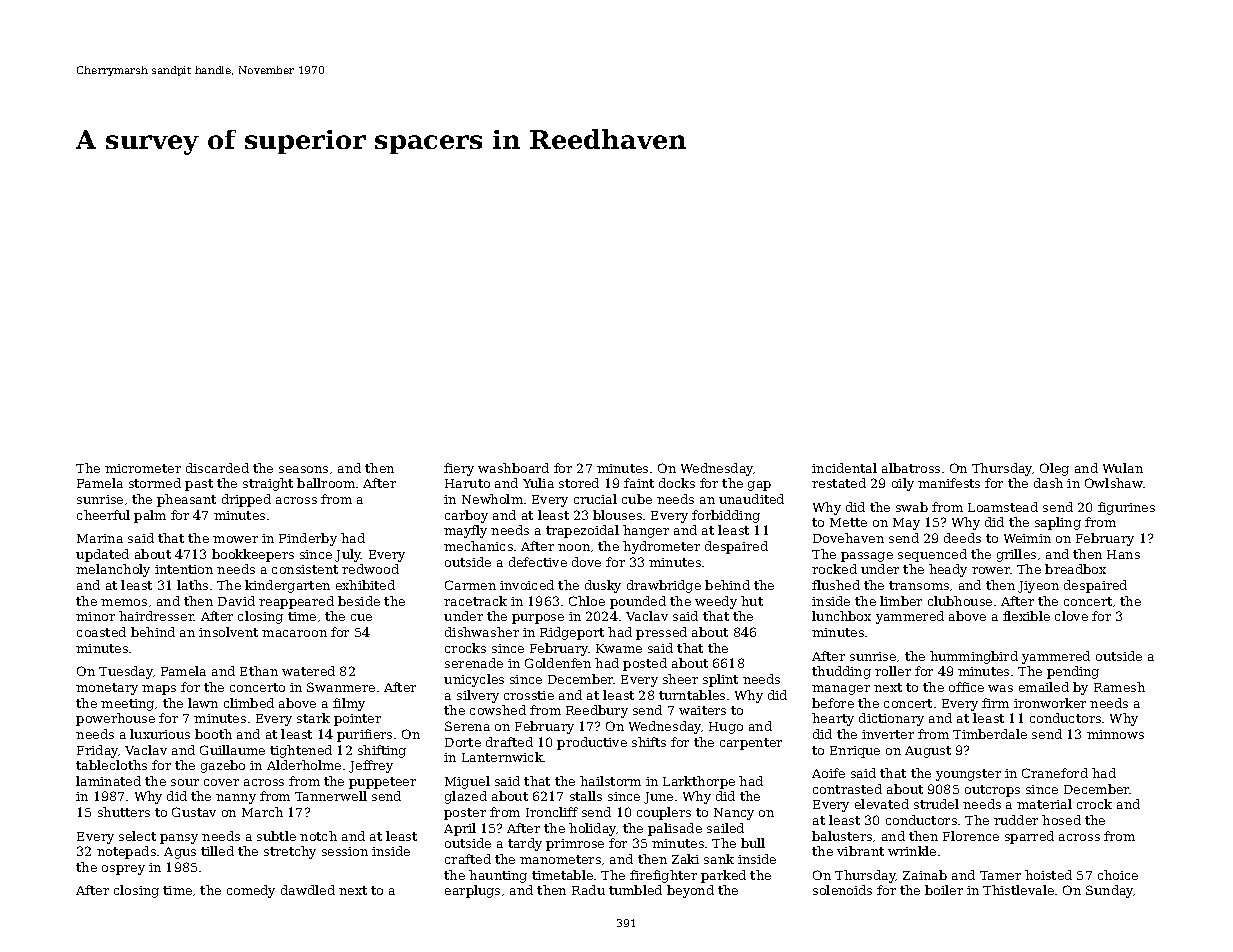 Image resolution: width=1233 pixels, height=952 pixels. I want to click on washboard, so click(513, 468).
